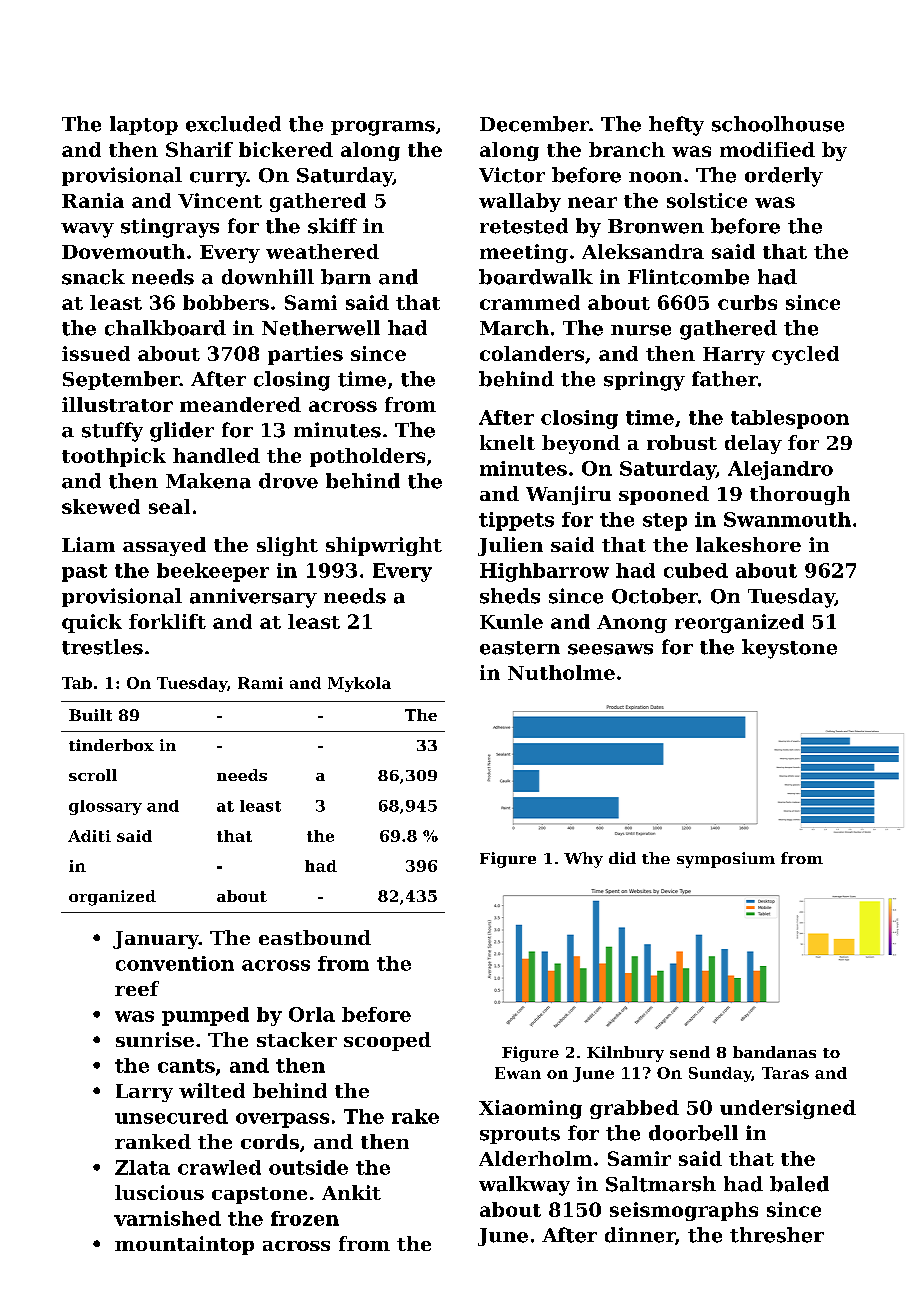  What do you see at coordinates (627, 149) in the image?
I see `branch` at bounding box center [627, 149].
